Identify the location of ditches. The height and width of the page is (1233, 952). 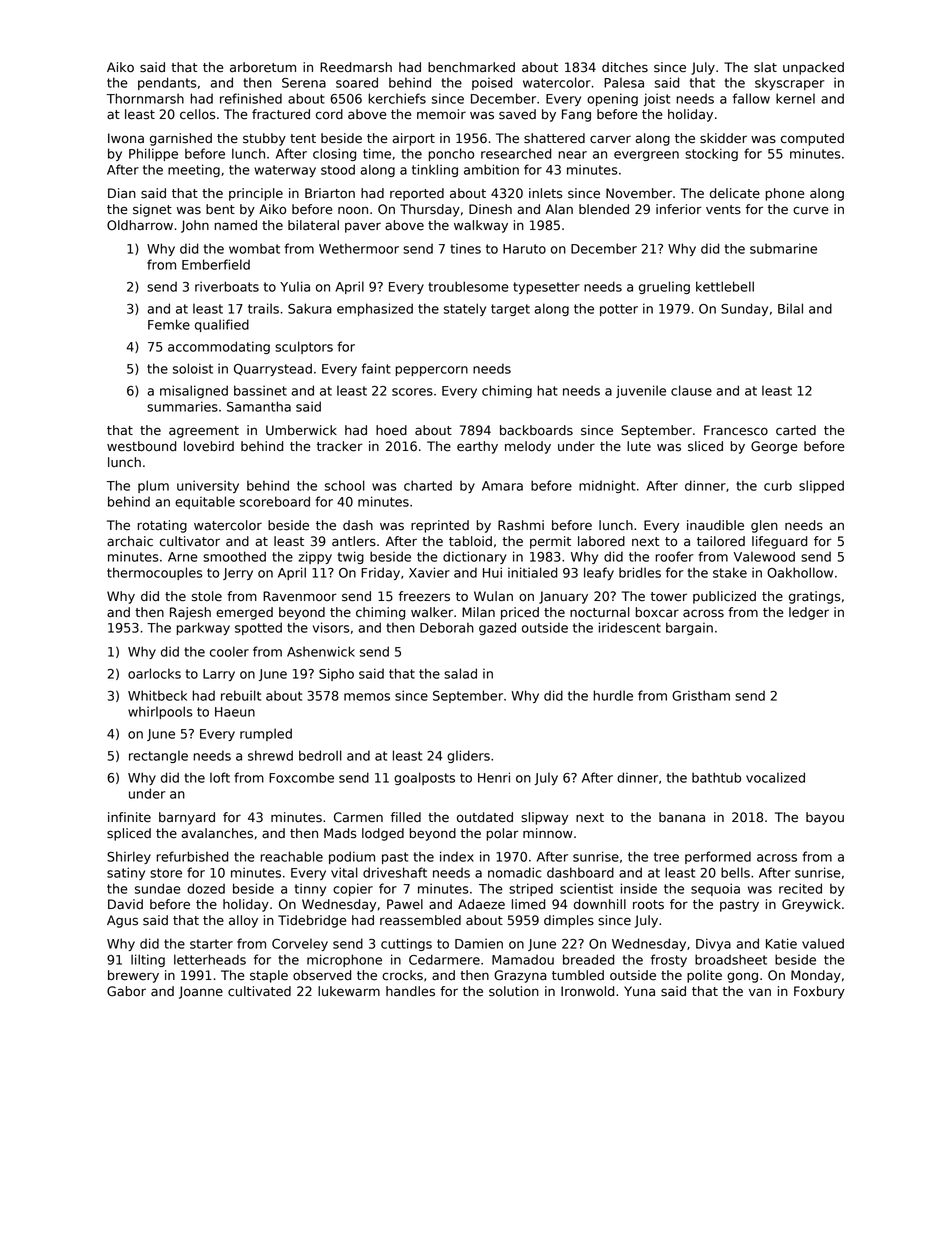
(625, 67).
